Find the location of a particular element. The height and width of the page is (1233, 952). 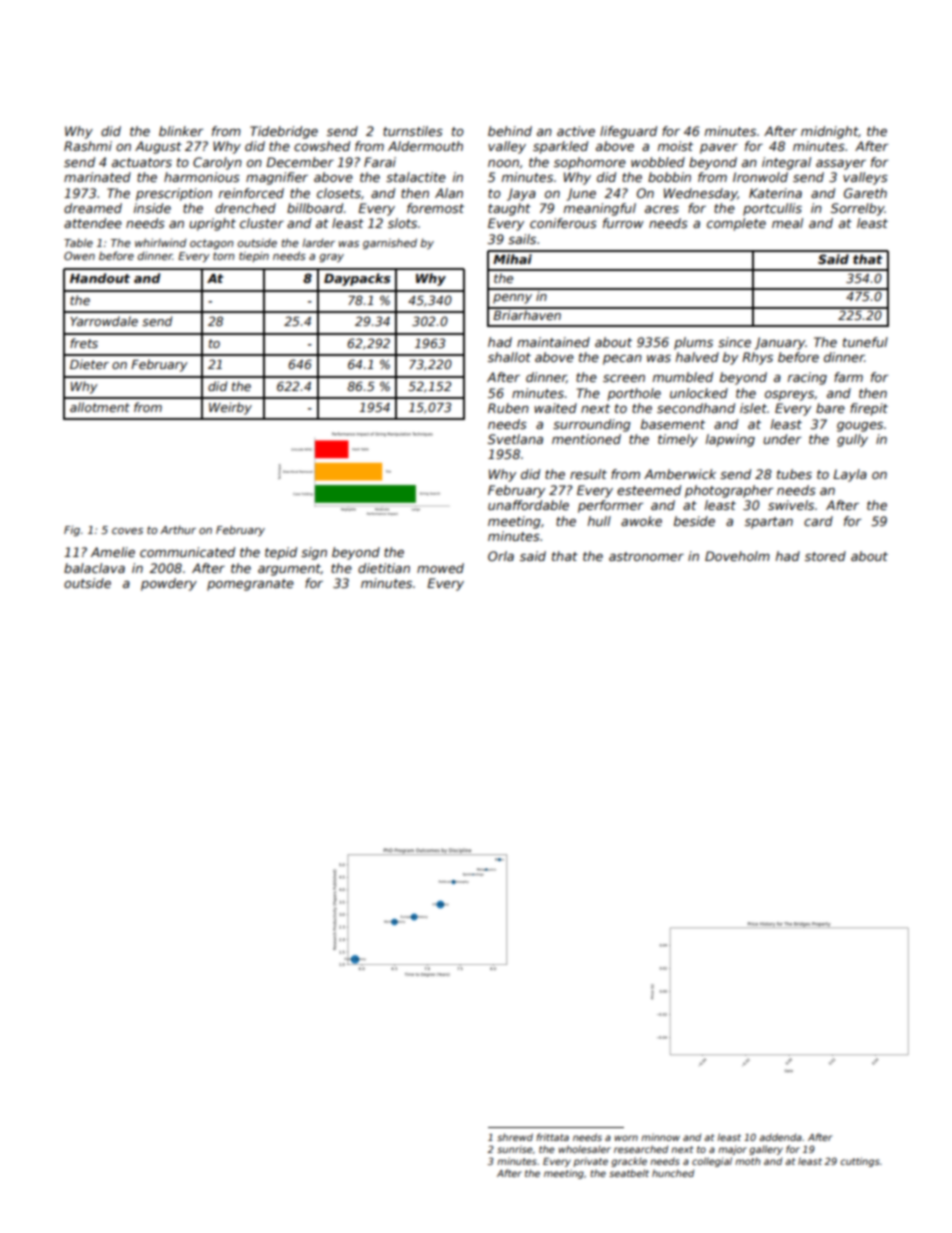

sunrise is located at coordinates (515, 1149).
